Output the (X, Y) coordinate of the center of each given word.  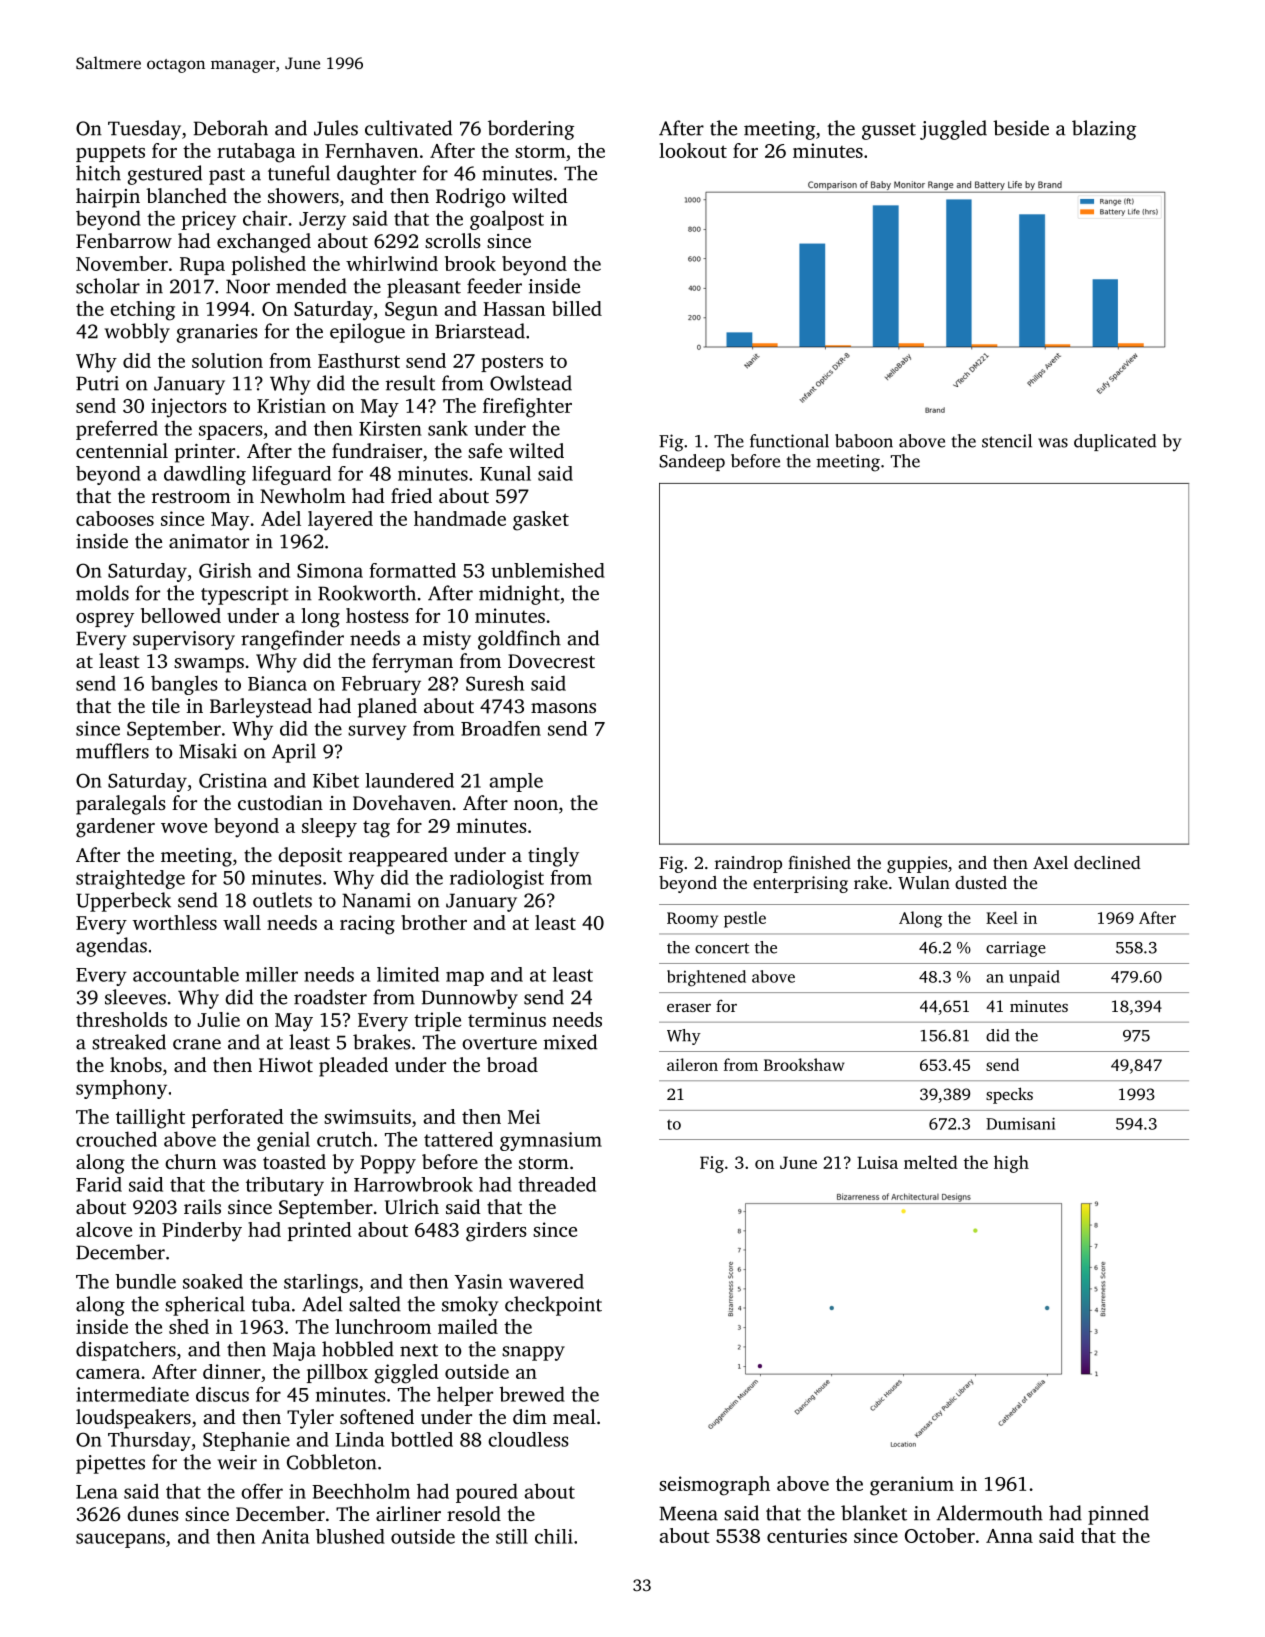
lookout (693, 150)
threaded (557, 1184)
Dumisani (1021, 1123)
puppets (110, 153)
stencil (1007, 441)
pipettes (110, 1464)
